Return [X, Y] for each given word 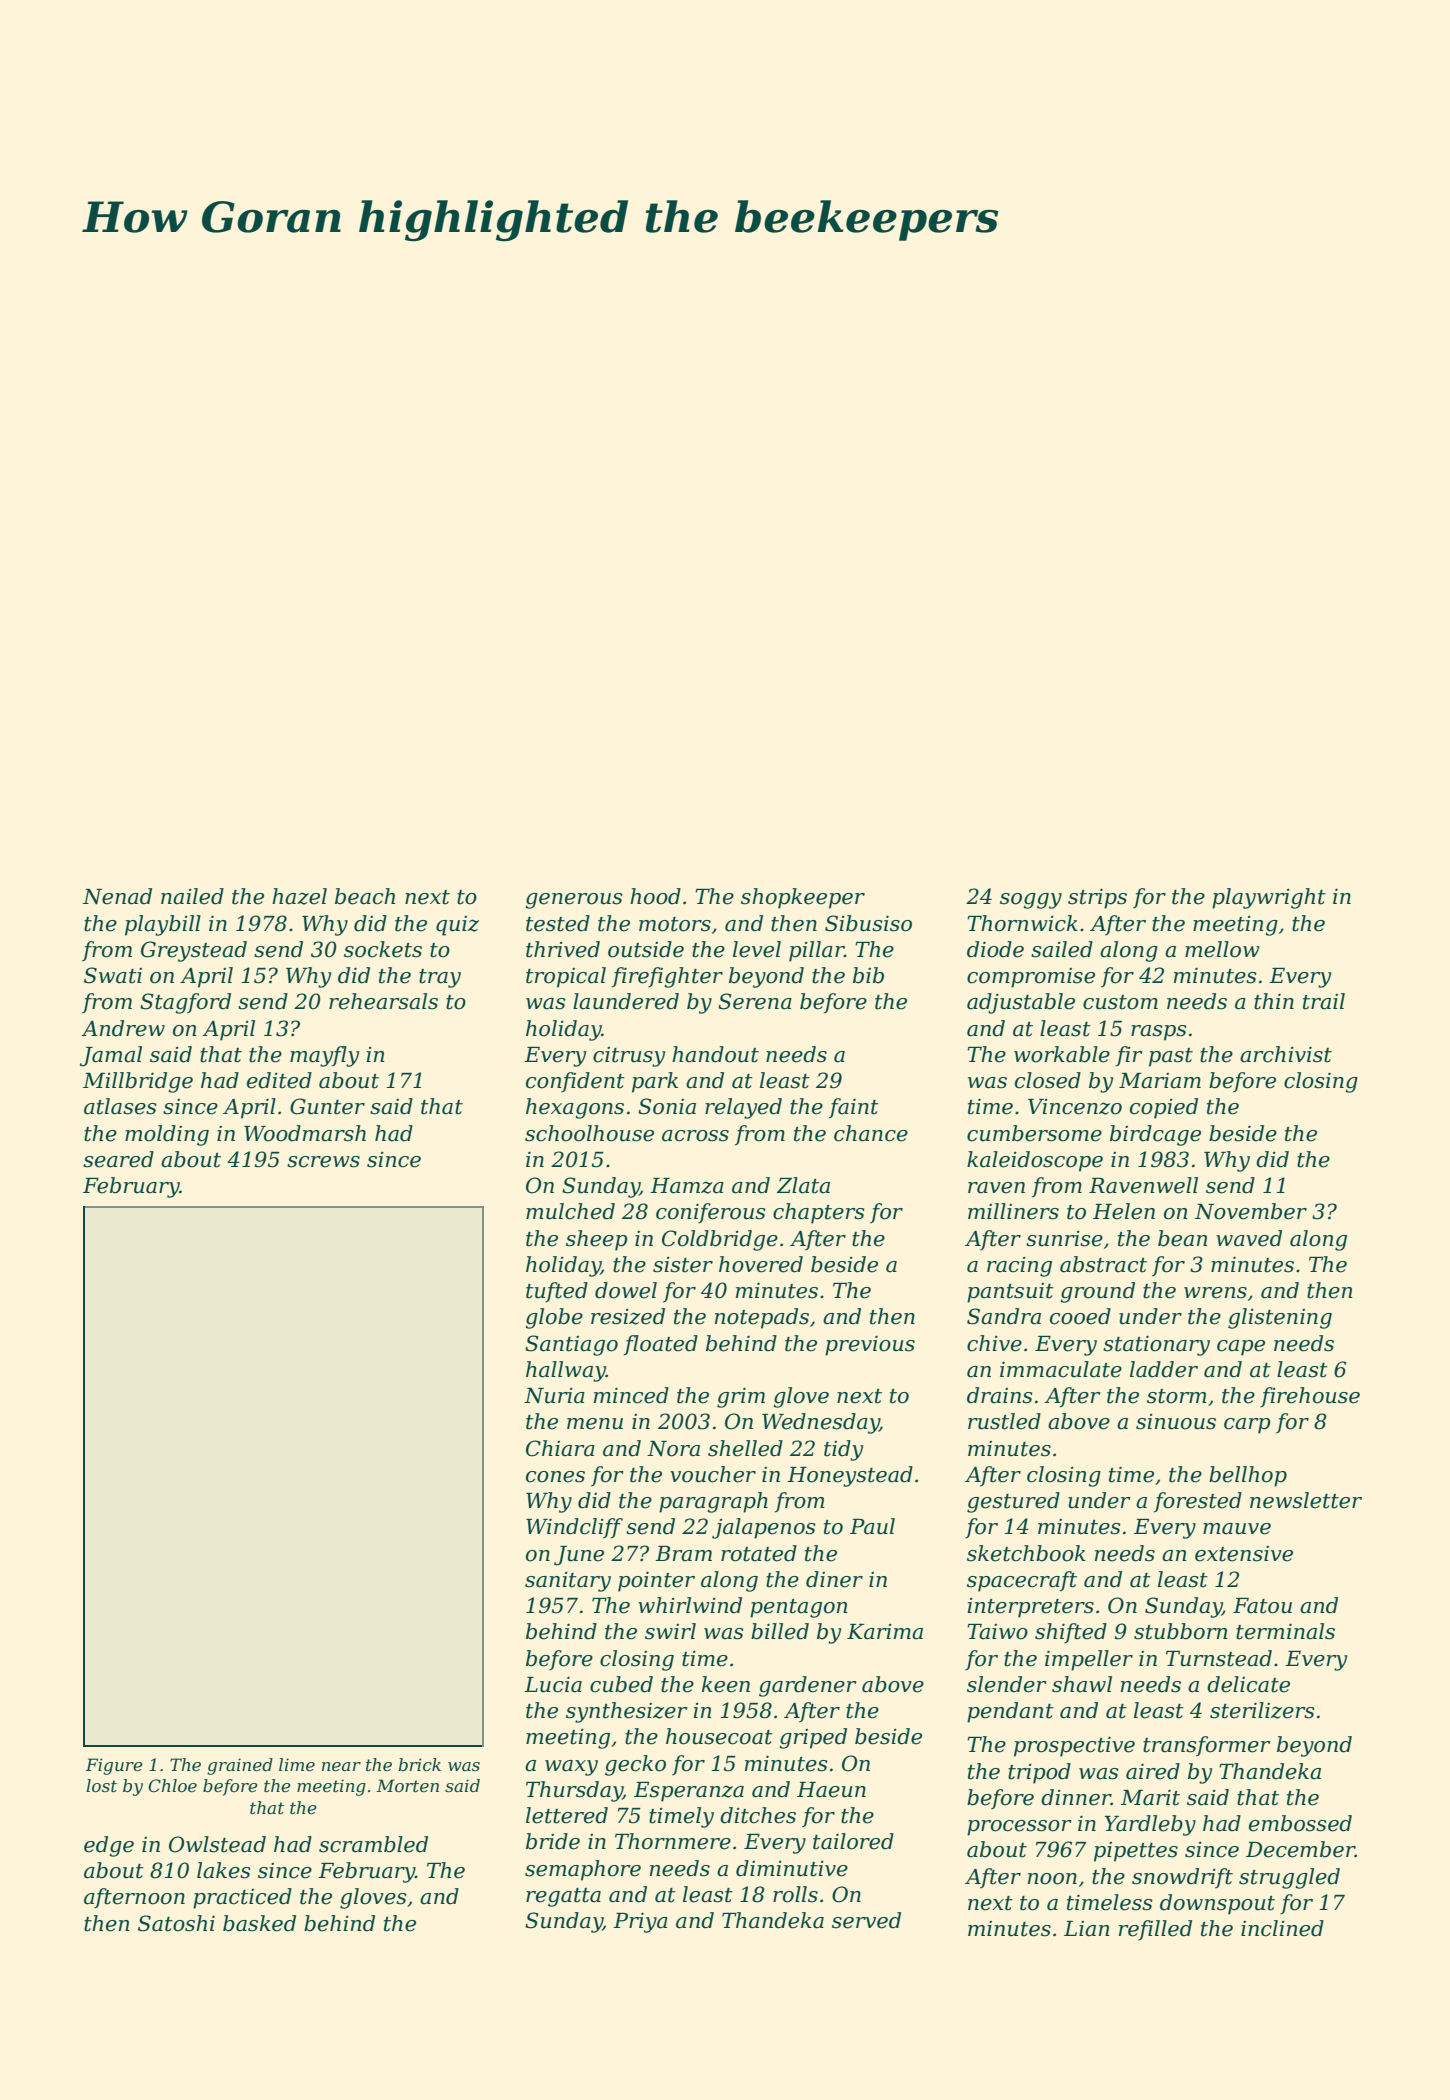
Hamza [687, 1186]
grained [240, 1766]
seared [118, 1159]
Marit [1150, 1797]
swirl [670, 1631]
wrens [1215, 1293]
